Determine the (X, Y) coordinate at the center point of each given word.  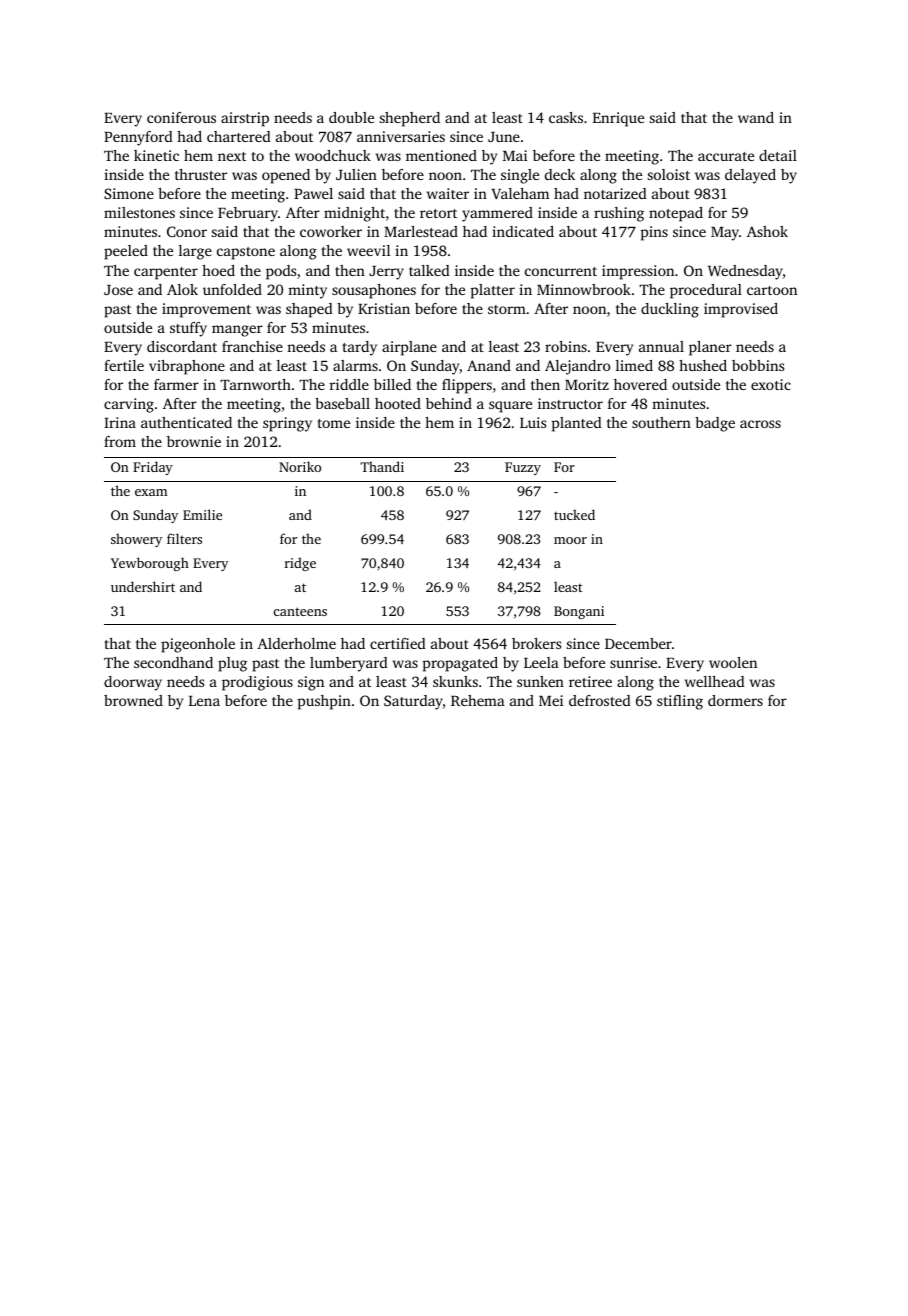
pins (654, 233)
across (760, 424)
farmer (176, 384)
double (351, 117)
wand (756, 117)
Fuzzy (523, 468)
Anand (489, 365)
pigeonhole (198, 645)
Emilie (202, 514)
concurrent (561, 271)
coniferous (181, 117)
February (248, 214)
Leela (541, 662)
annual (661, 346)
